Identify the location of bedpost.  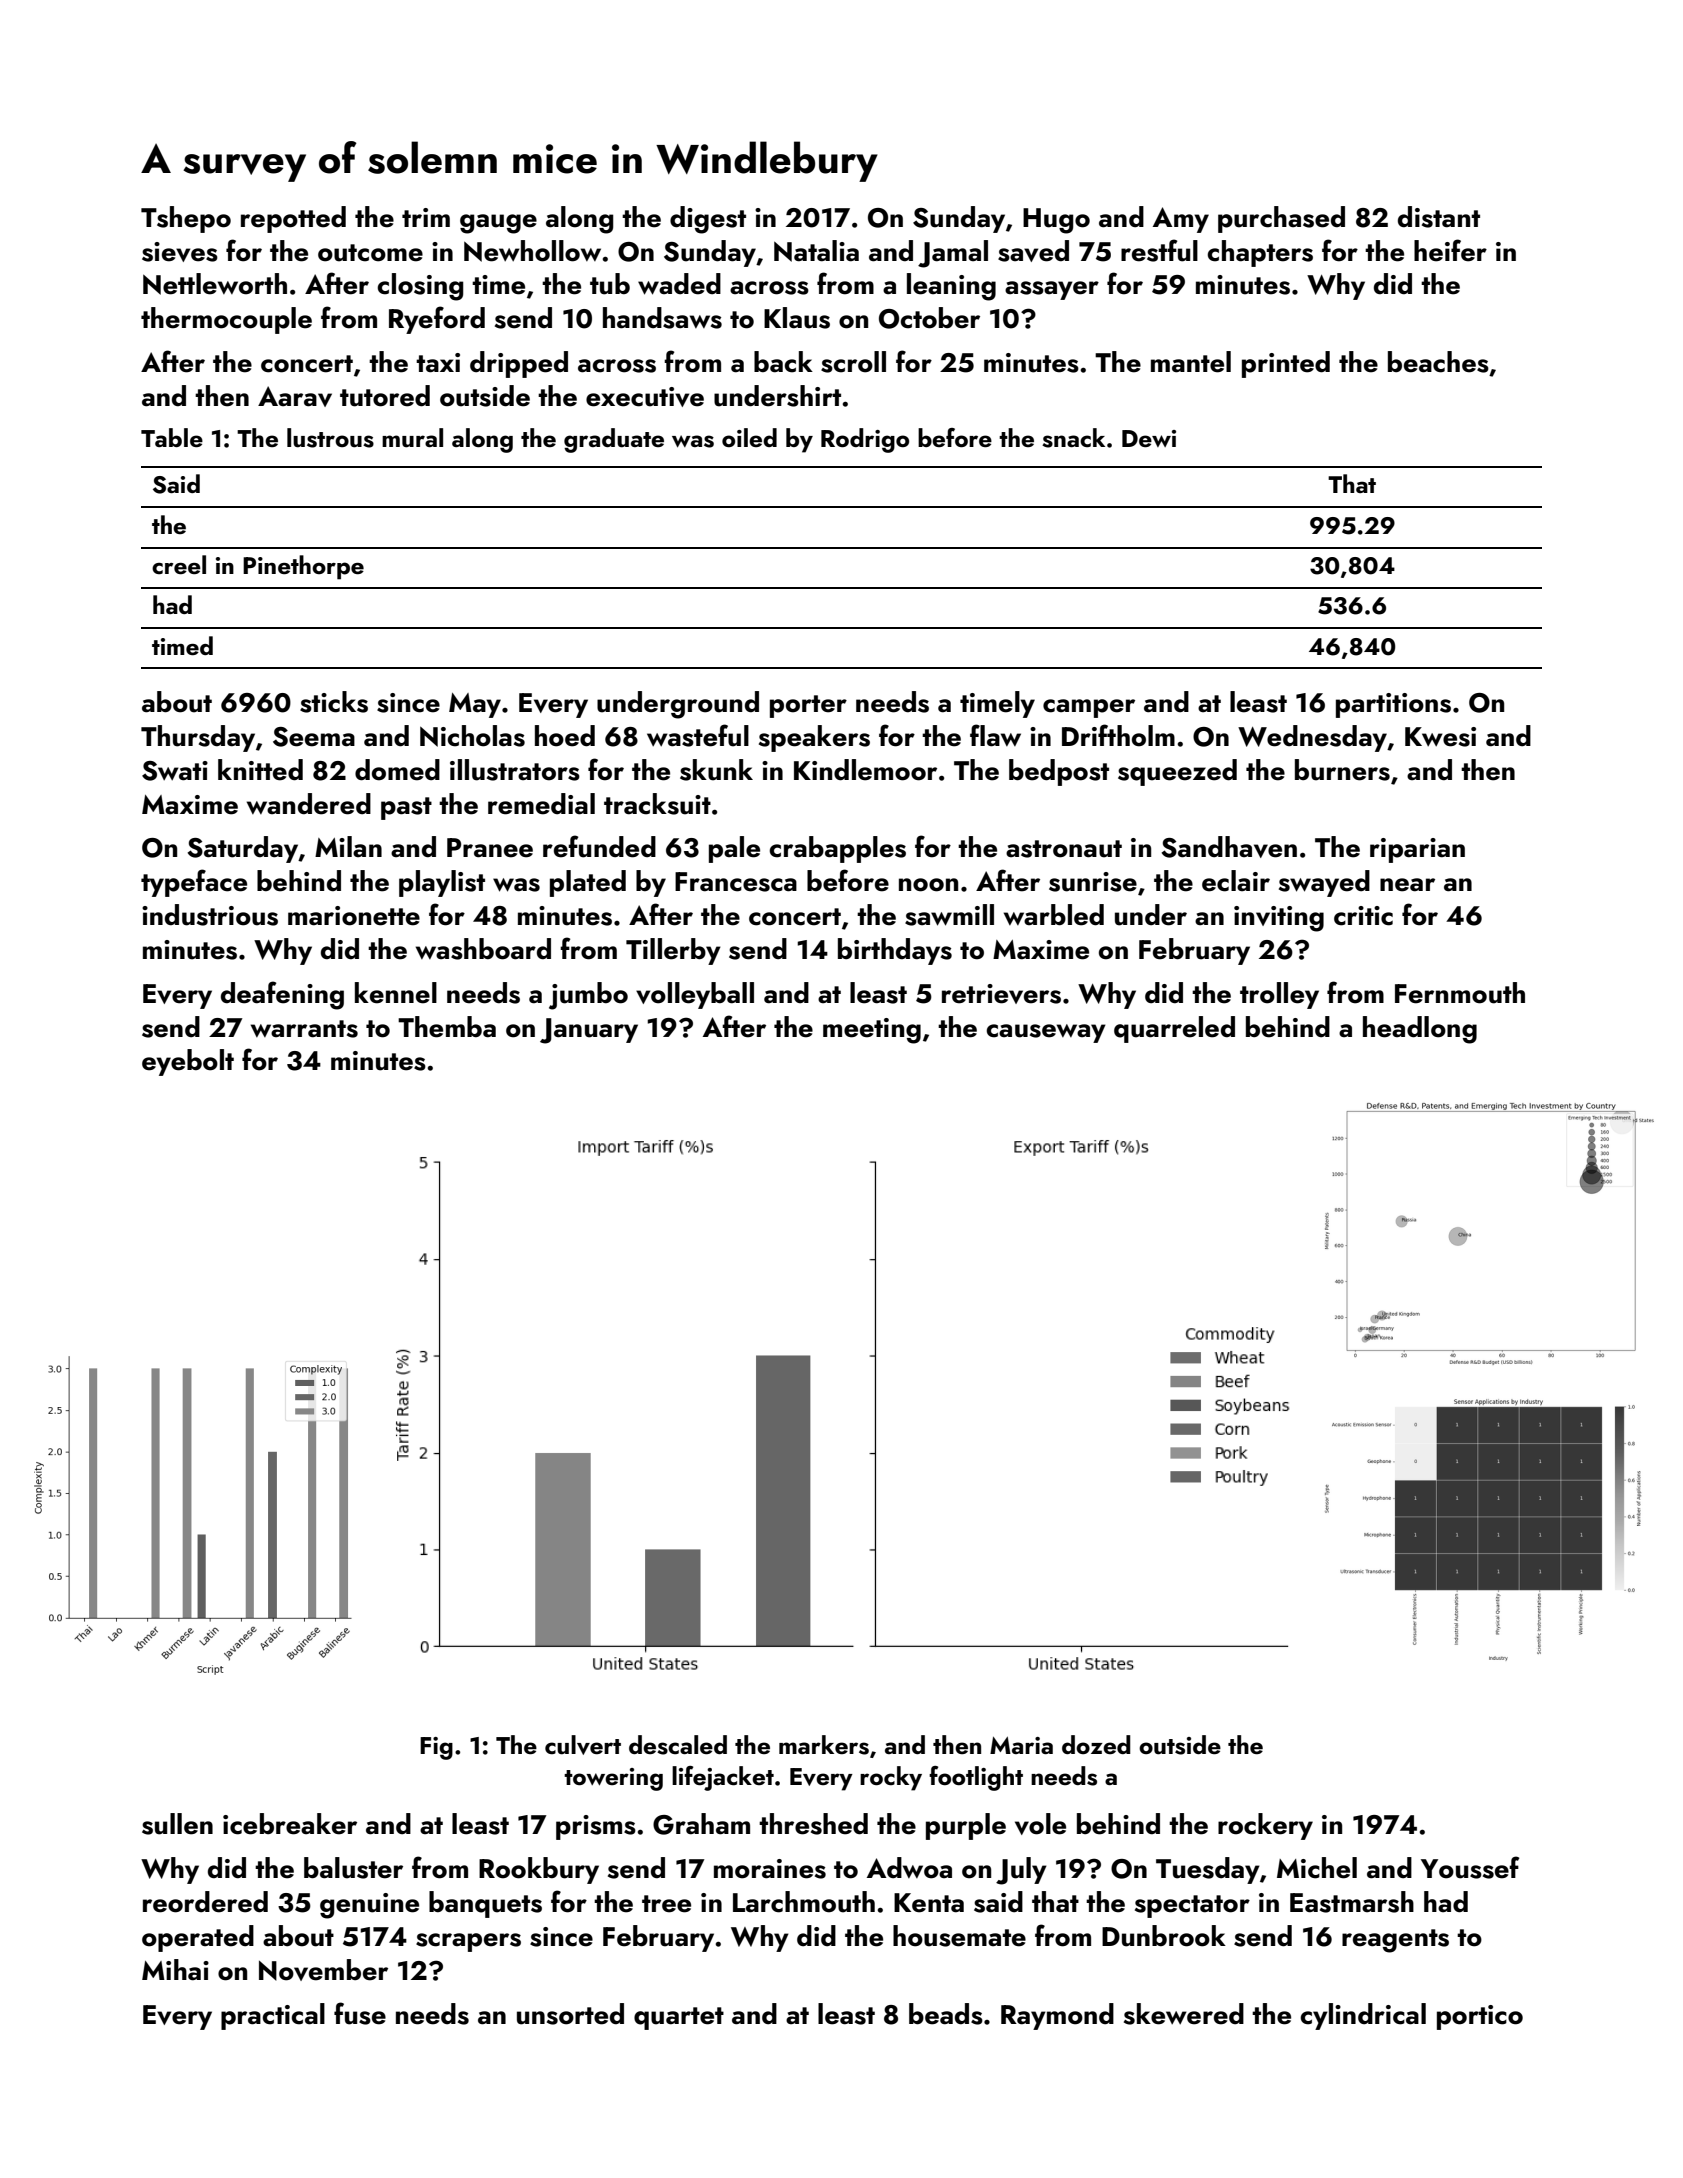
(1059, 772).
